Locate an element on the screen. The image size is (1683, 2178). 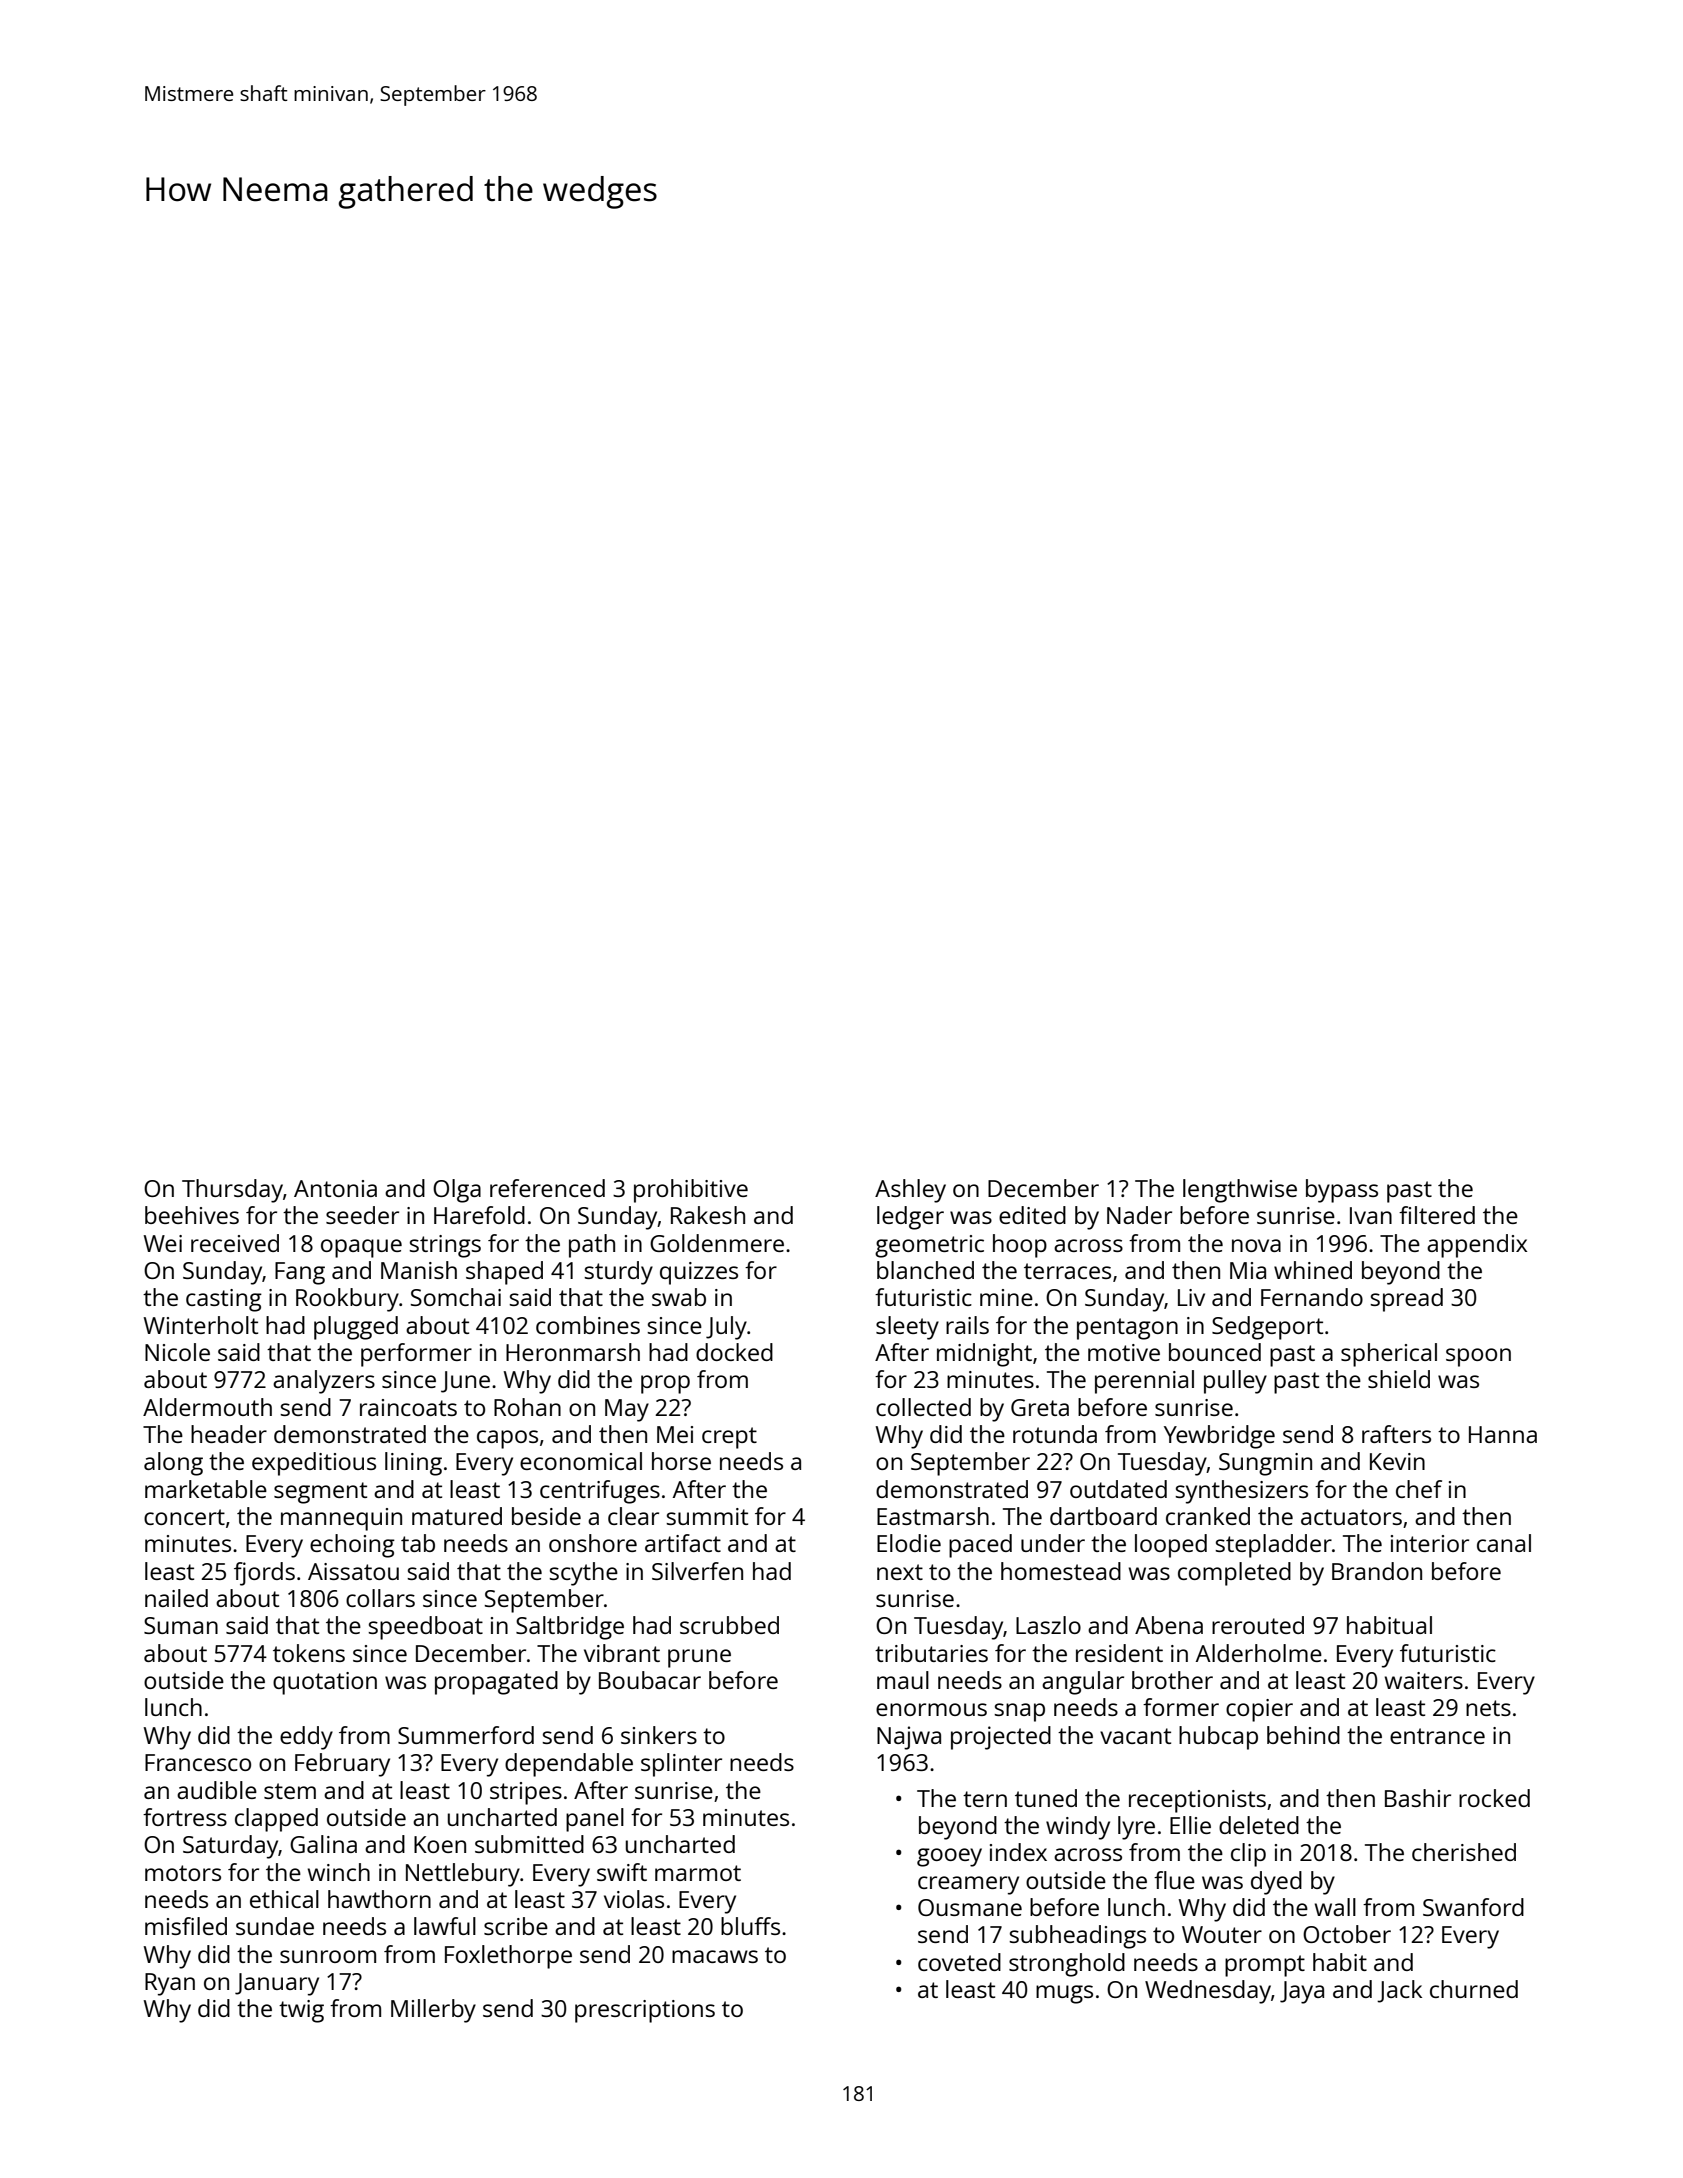
Antonia is located at coordinates (335, 1188).
